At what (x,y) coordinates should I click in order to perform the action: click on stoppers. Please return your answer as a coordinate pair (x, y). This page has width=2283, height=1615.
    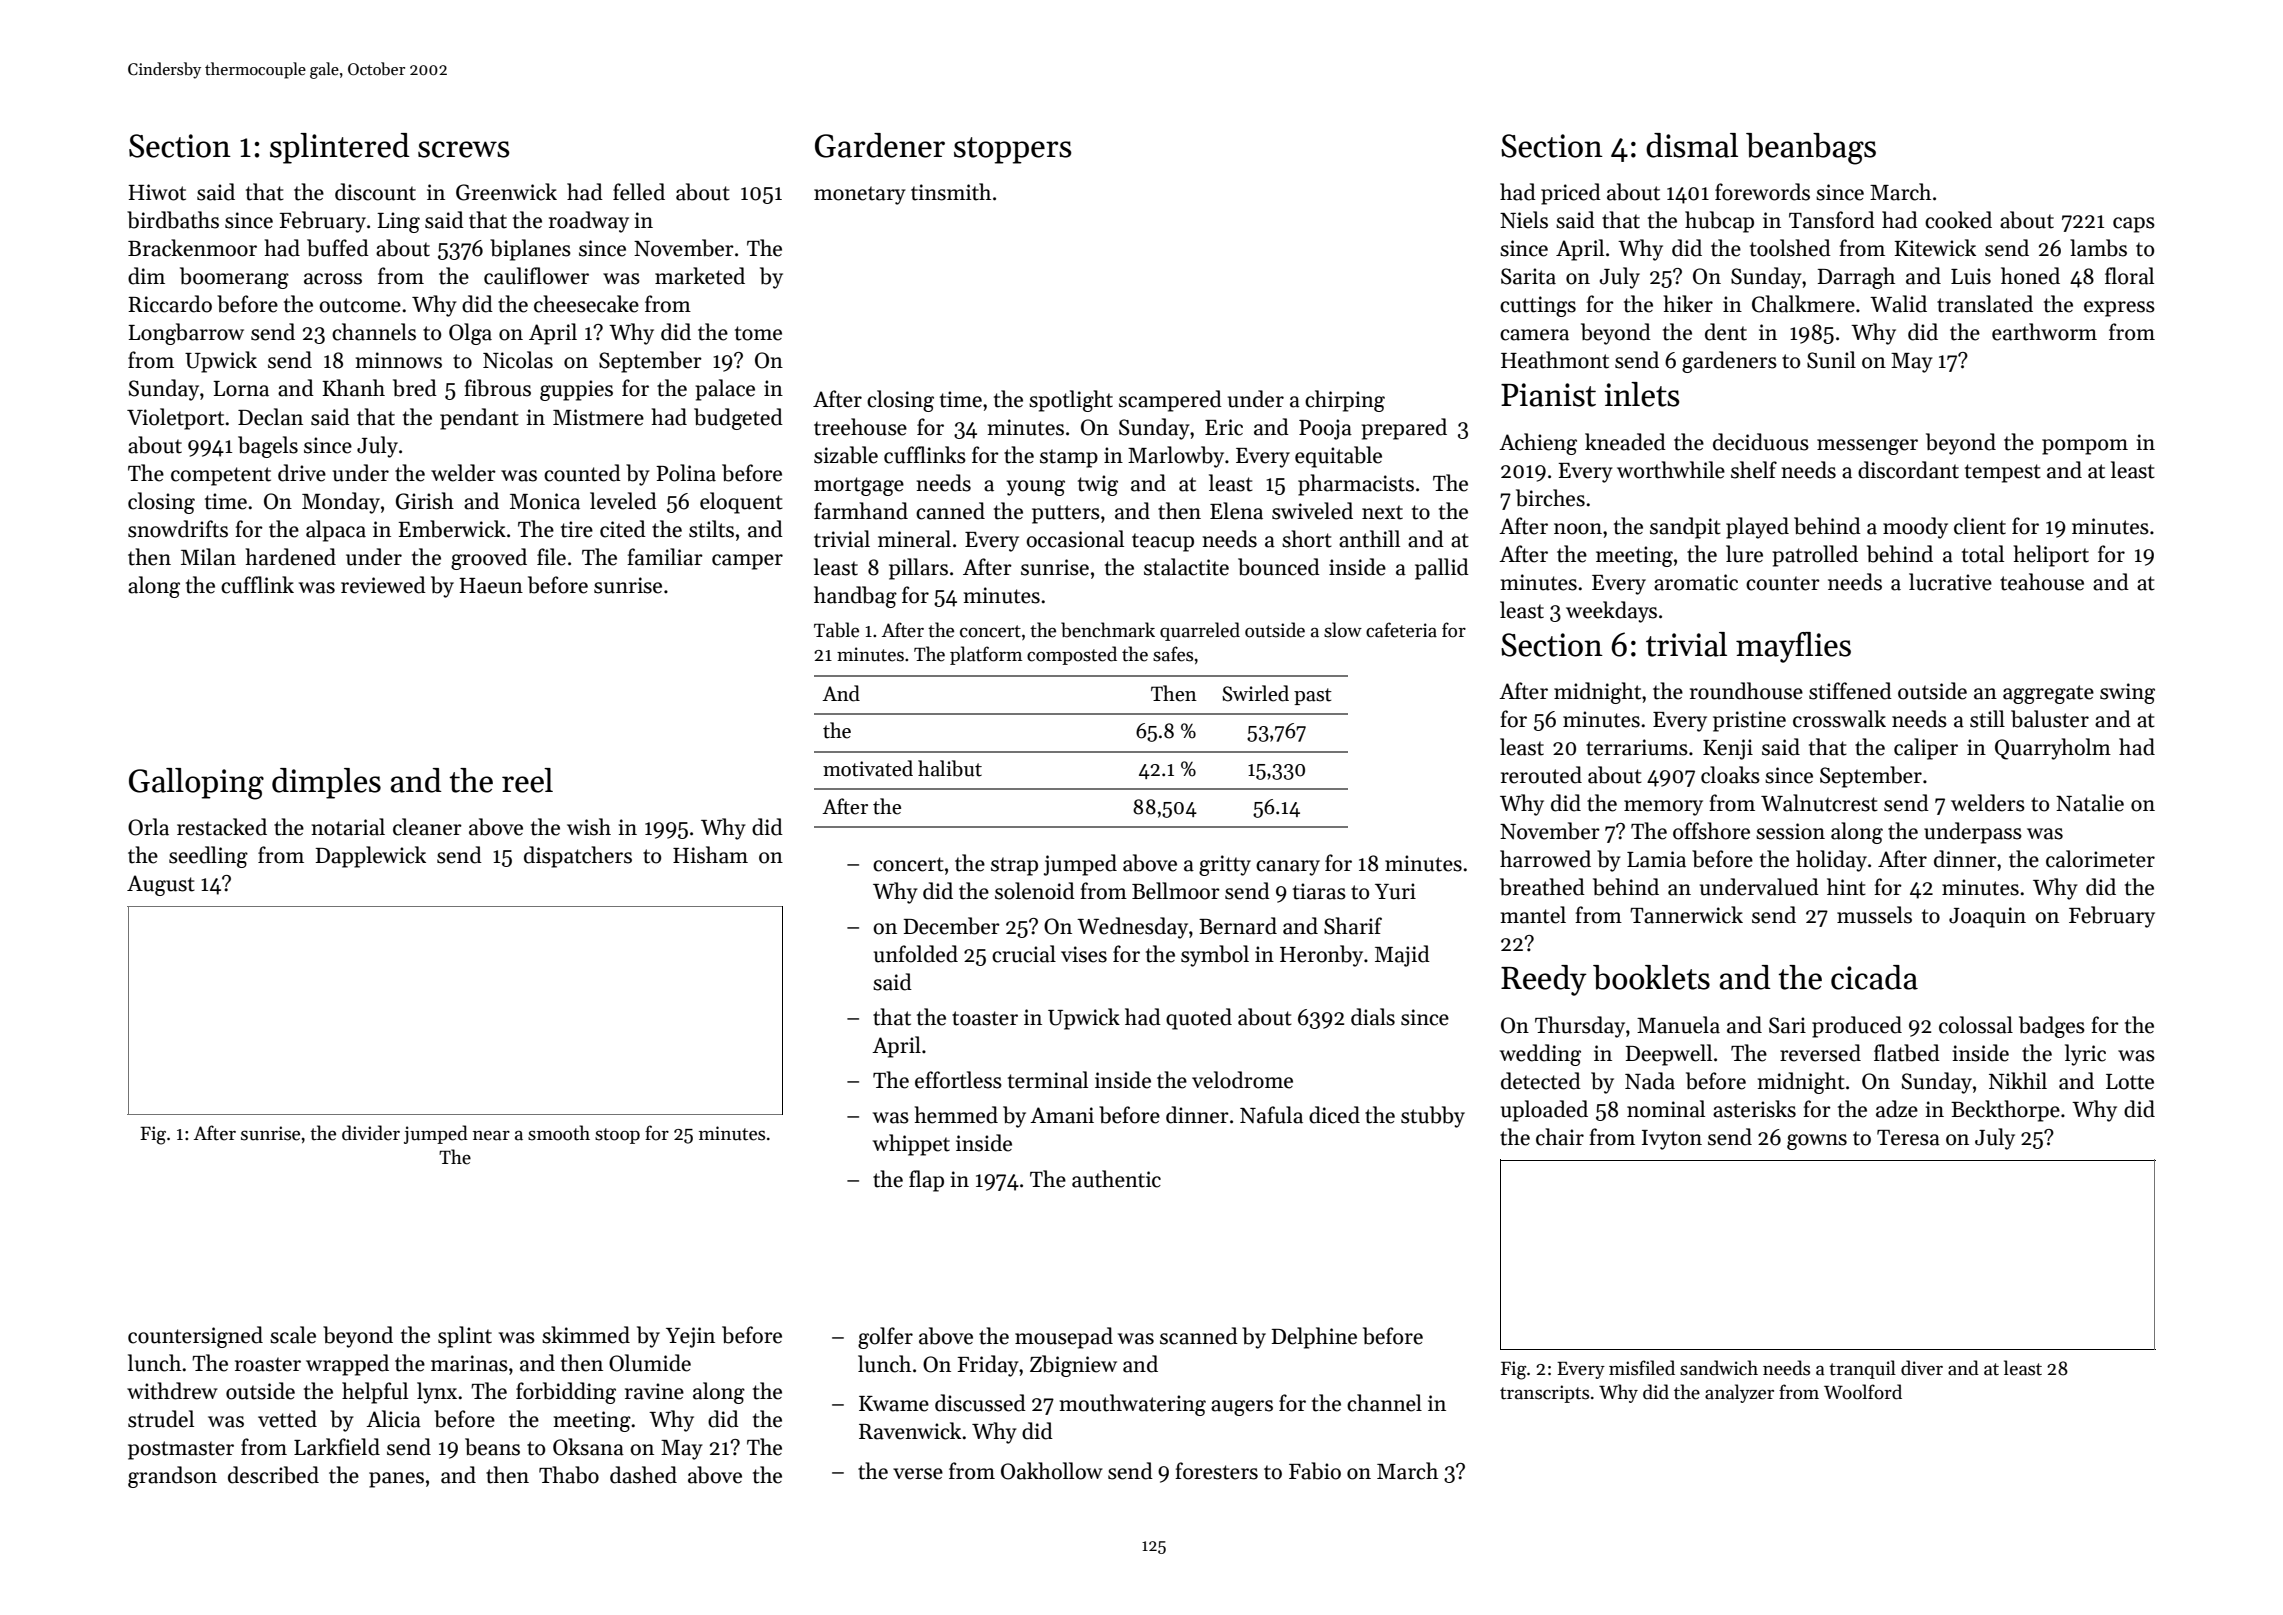
    Looking at the image, I should click on (1013, 150).
